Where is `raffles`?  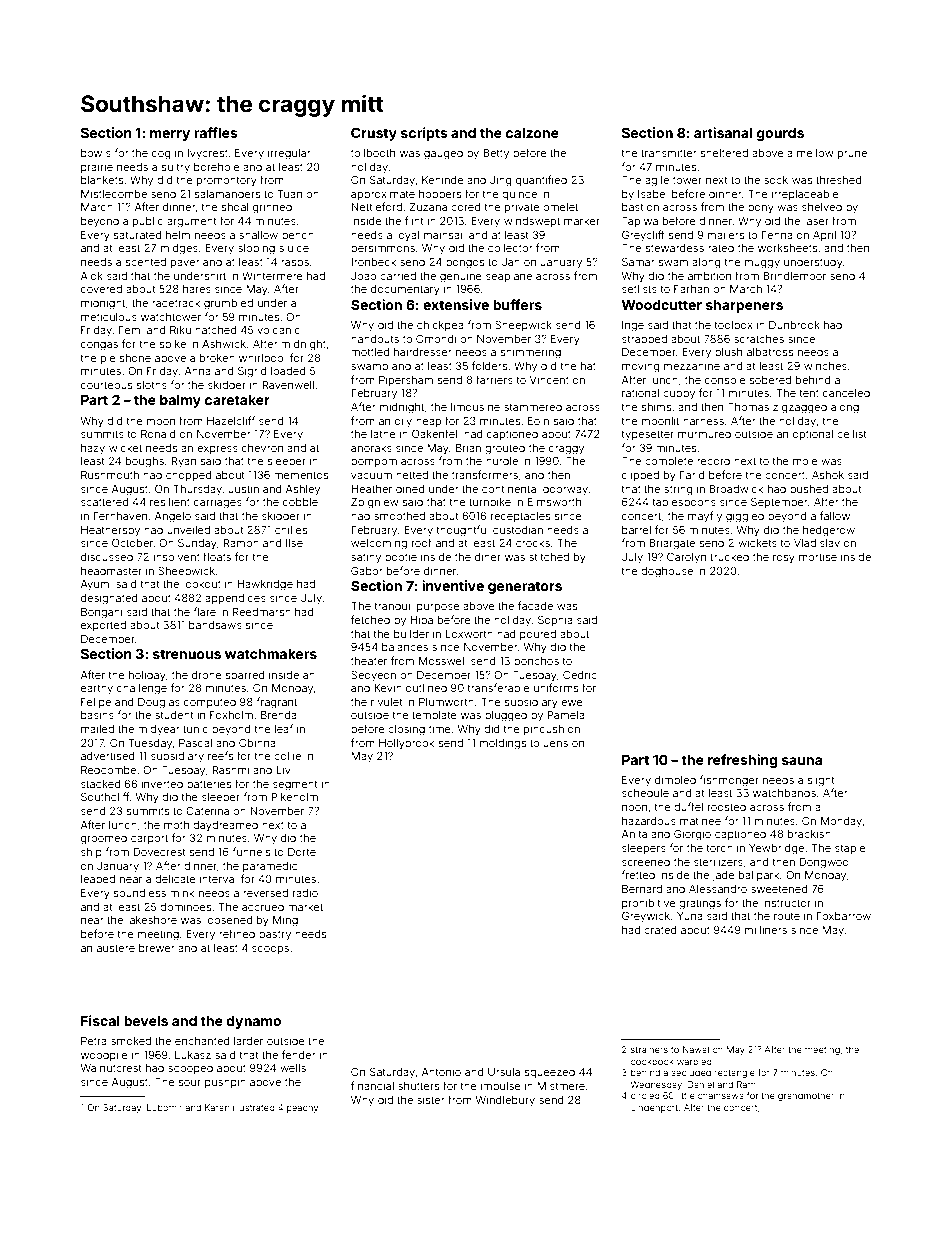
raffles is located at coordinates (216, 132).
